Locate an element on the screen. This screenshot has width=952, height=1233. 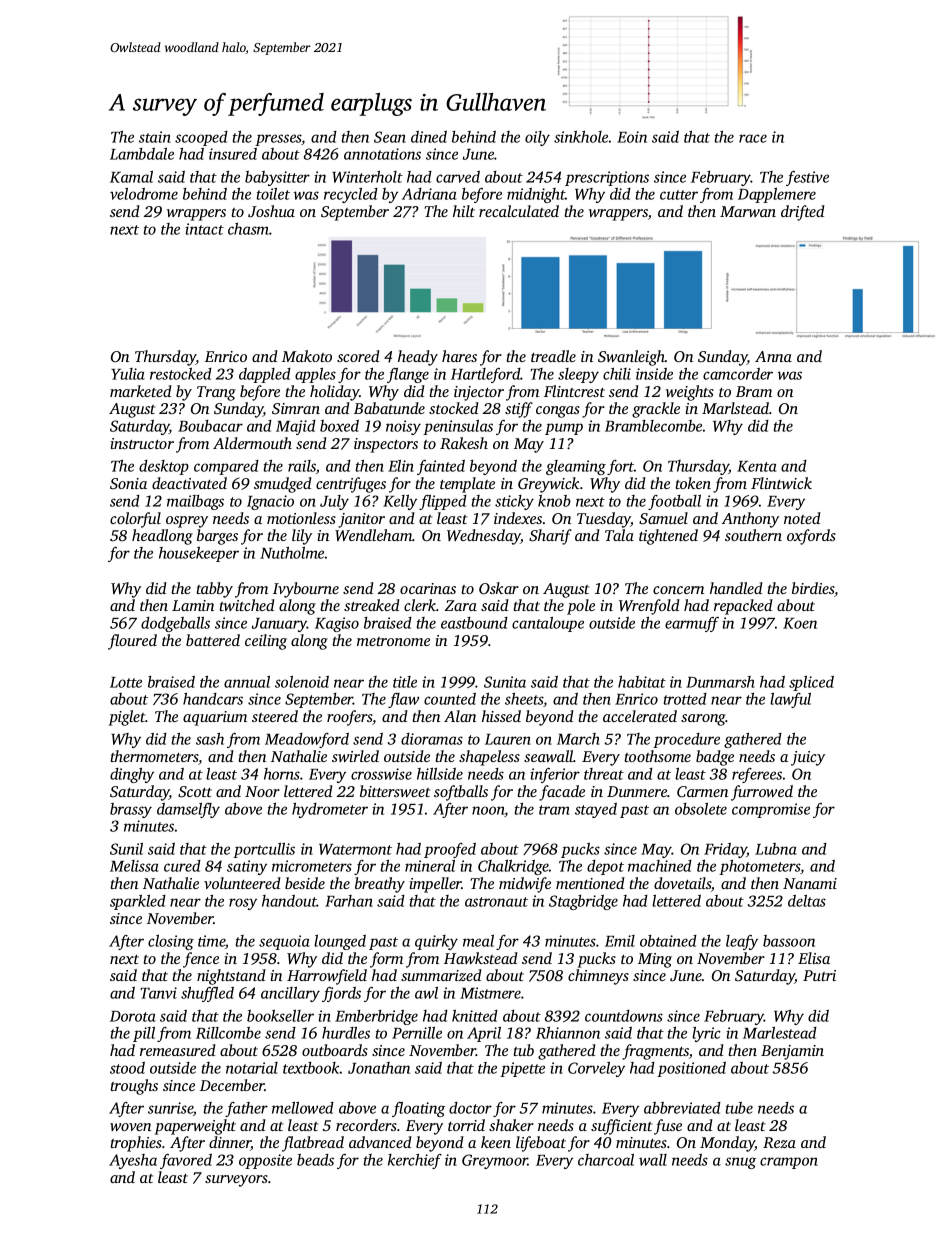
Dorota is located at coordinates (133, 1016).
